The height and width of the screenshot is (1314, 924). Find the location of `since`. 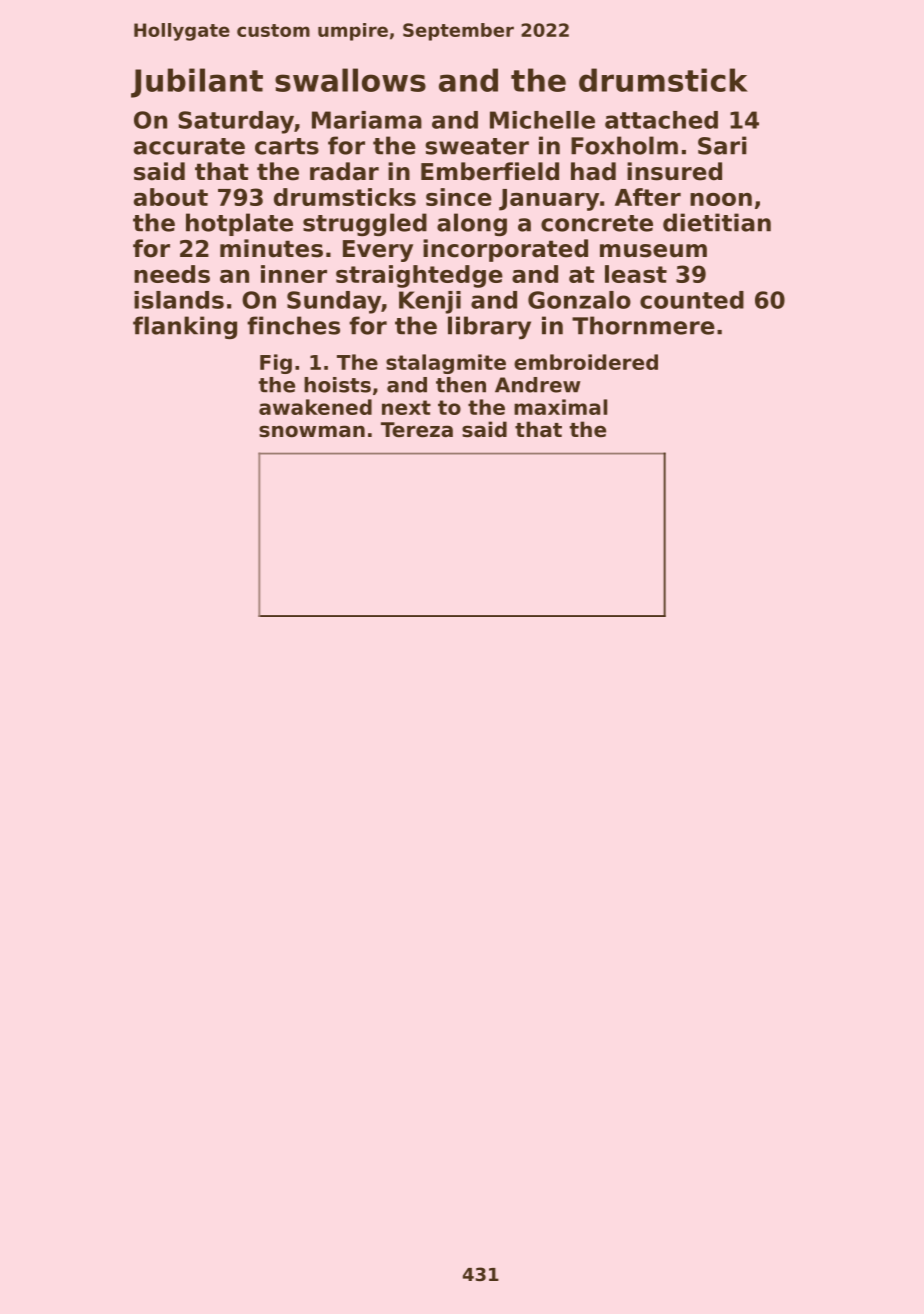

since is located at coordinates (459, 197).
